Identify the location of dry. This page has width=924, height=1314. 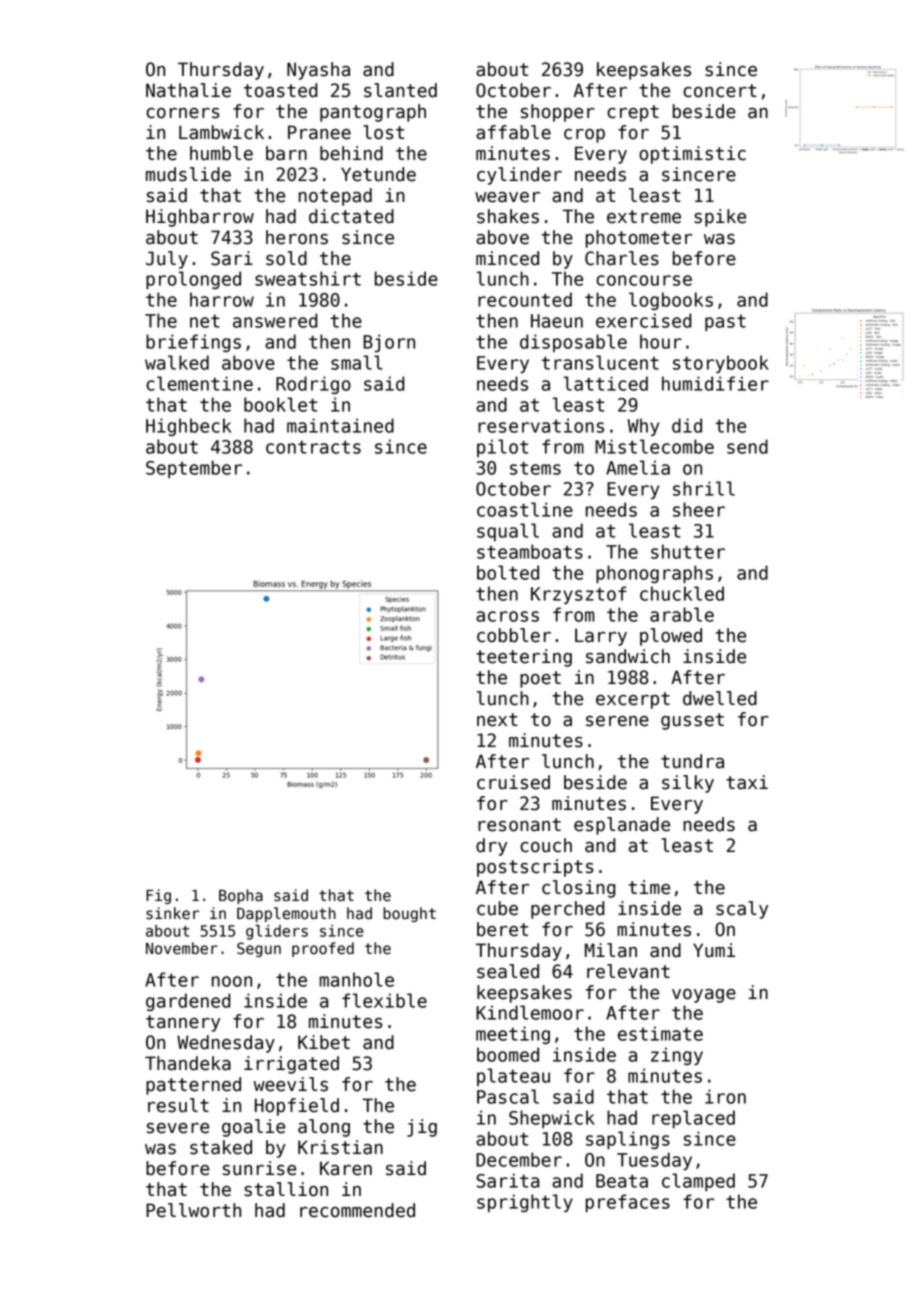
(491, 847).
